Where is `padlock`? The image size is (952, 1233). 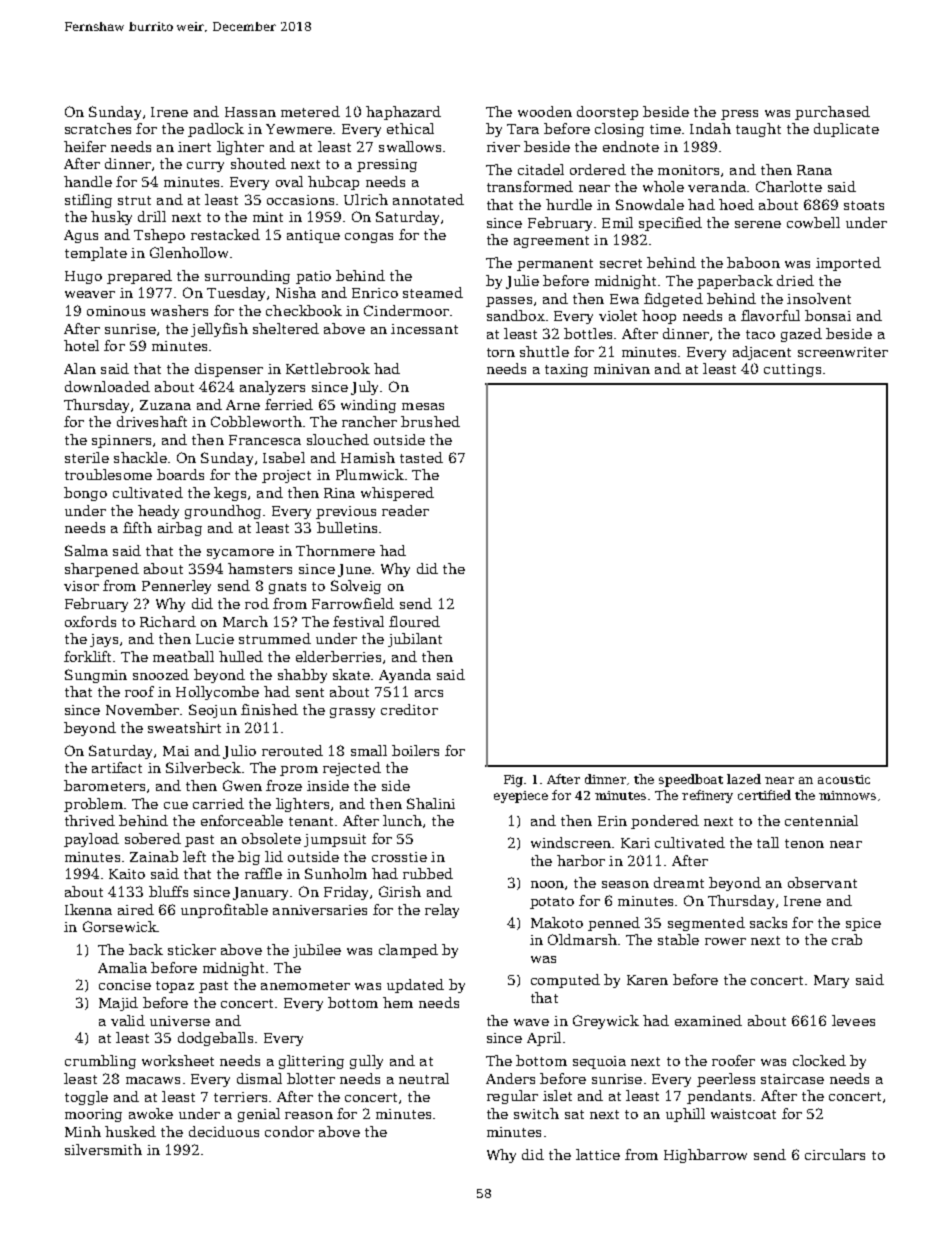
padlock is located at coordinates (216, 130).
